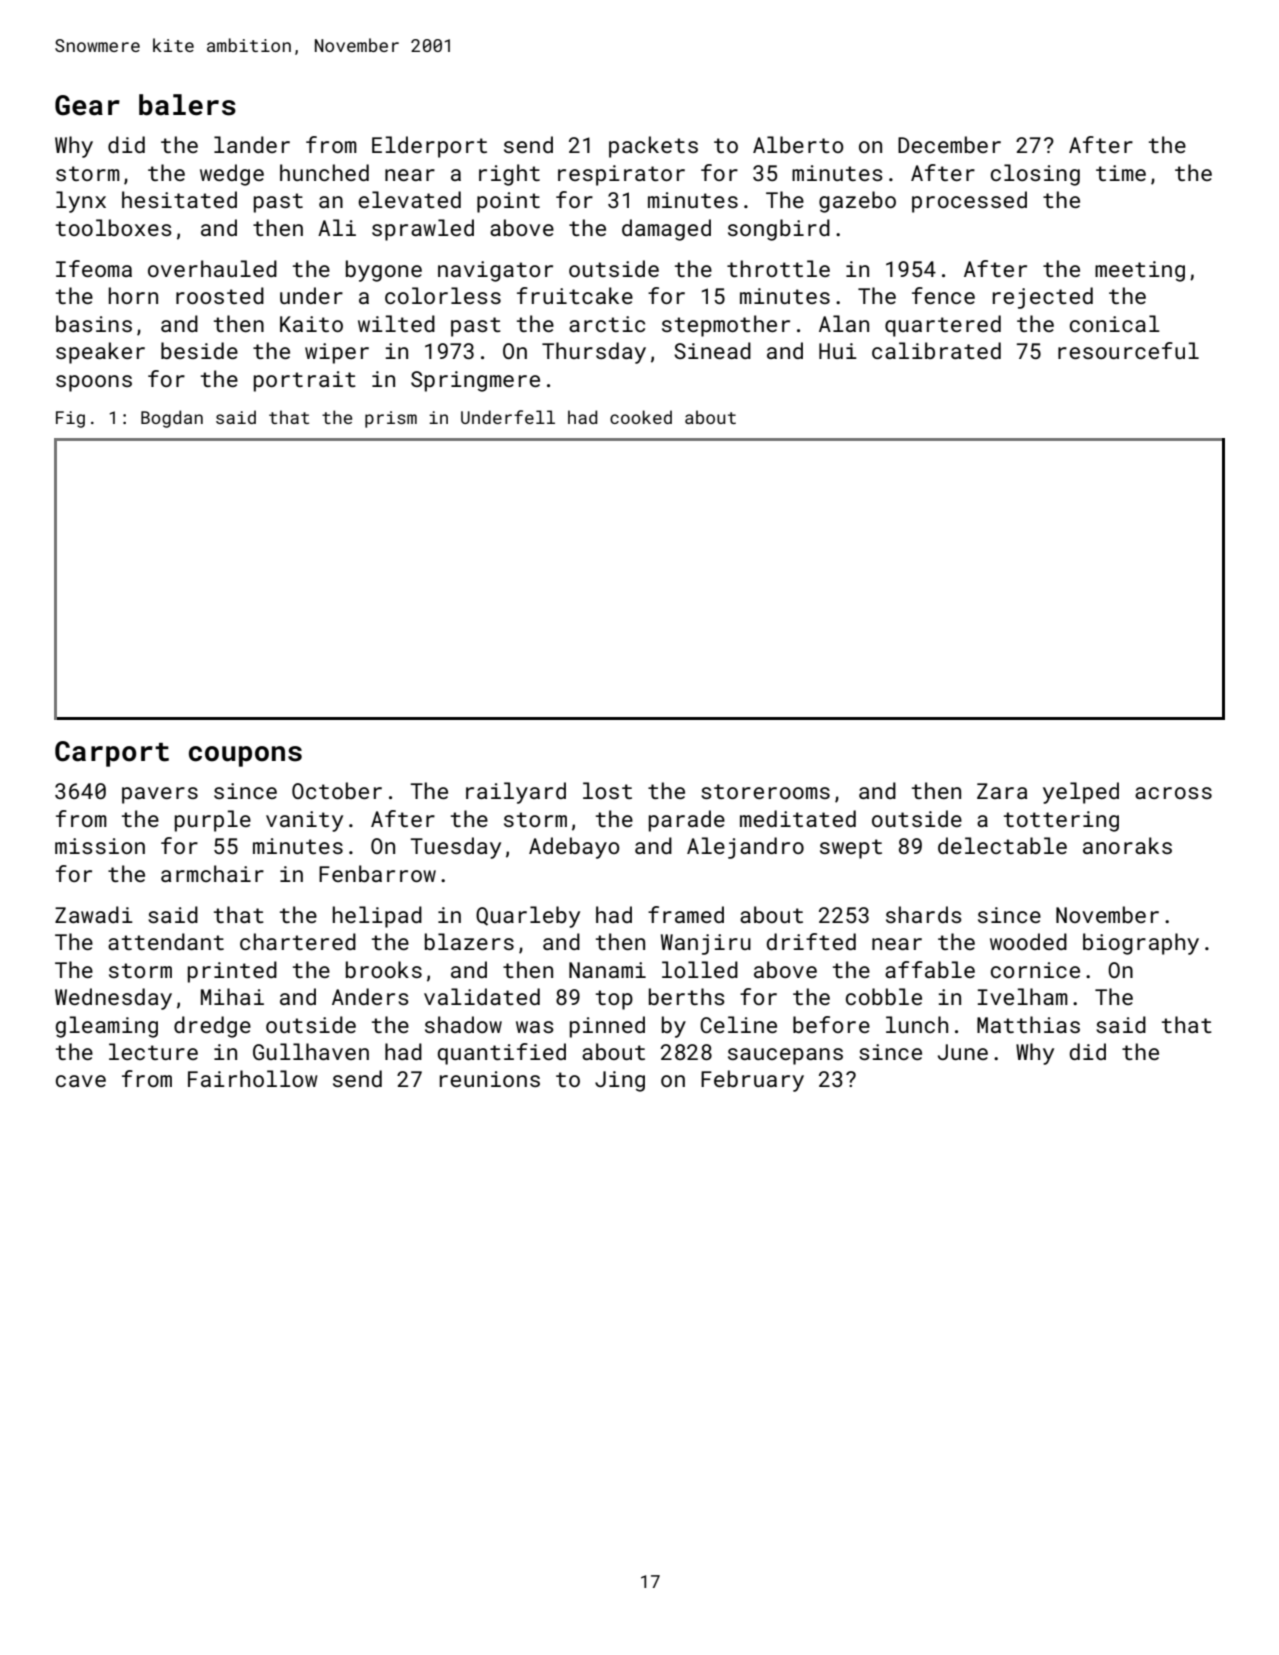 The image size is (1279, 1655). Describe the element at coordinates (232, 972) in the screenshot. I see `printed` at that location.
